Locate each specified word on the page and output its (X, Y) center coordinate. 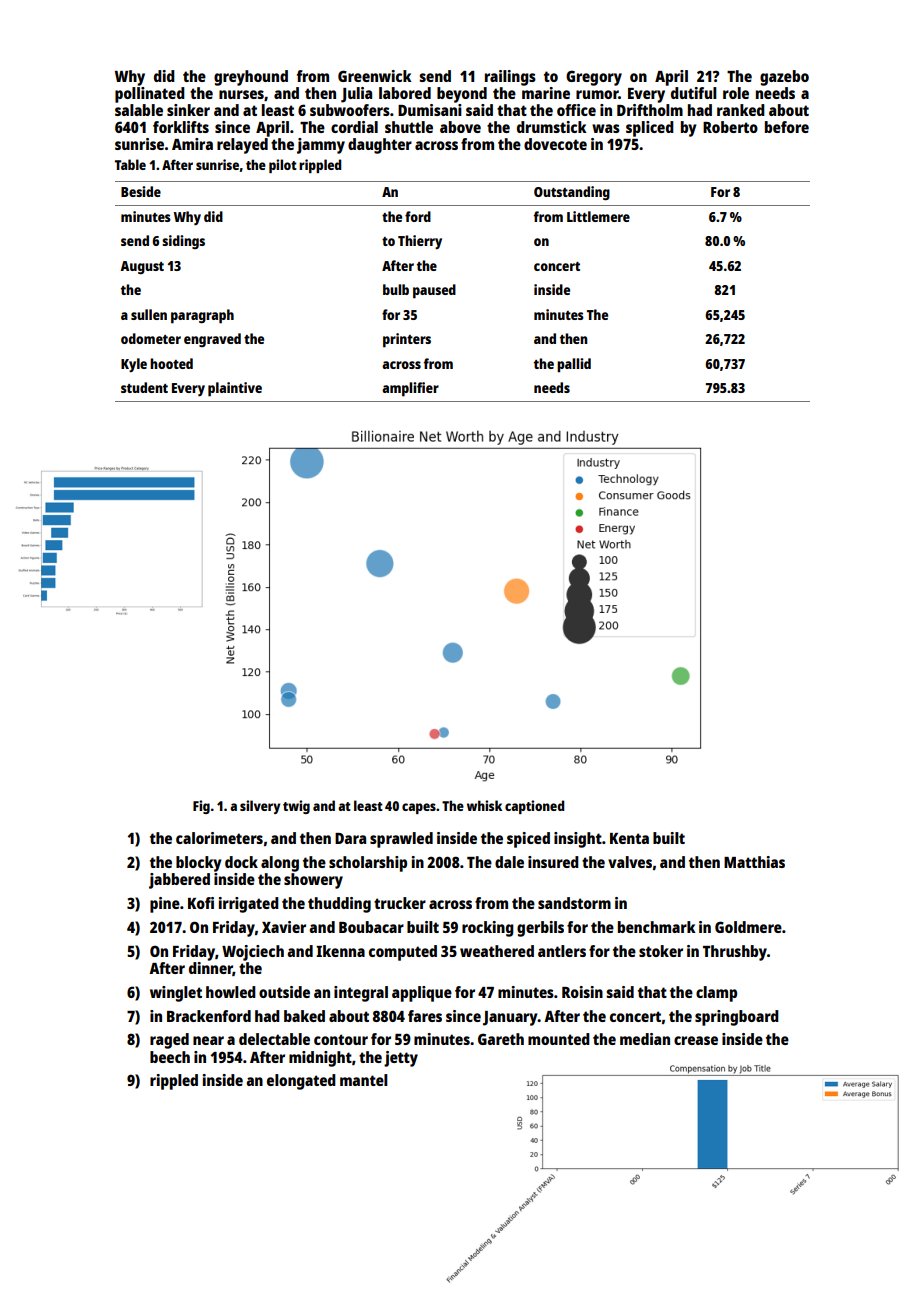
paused (434, 291)
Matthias (754, 862)
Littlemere (598, 216)
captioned (534, 807)
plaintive (235, 389)
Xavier (284, 927)
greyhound (251, 78)
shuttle (409, 127)
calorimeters (219, 838)
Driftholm (650, 110)
